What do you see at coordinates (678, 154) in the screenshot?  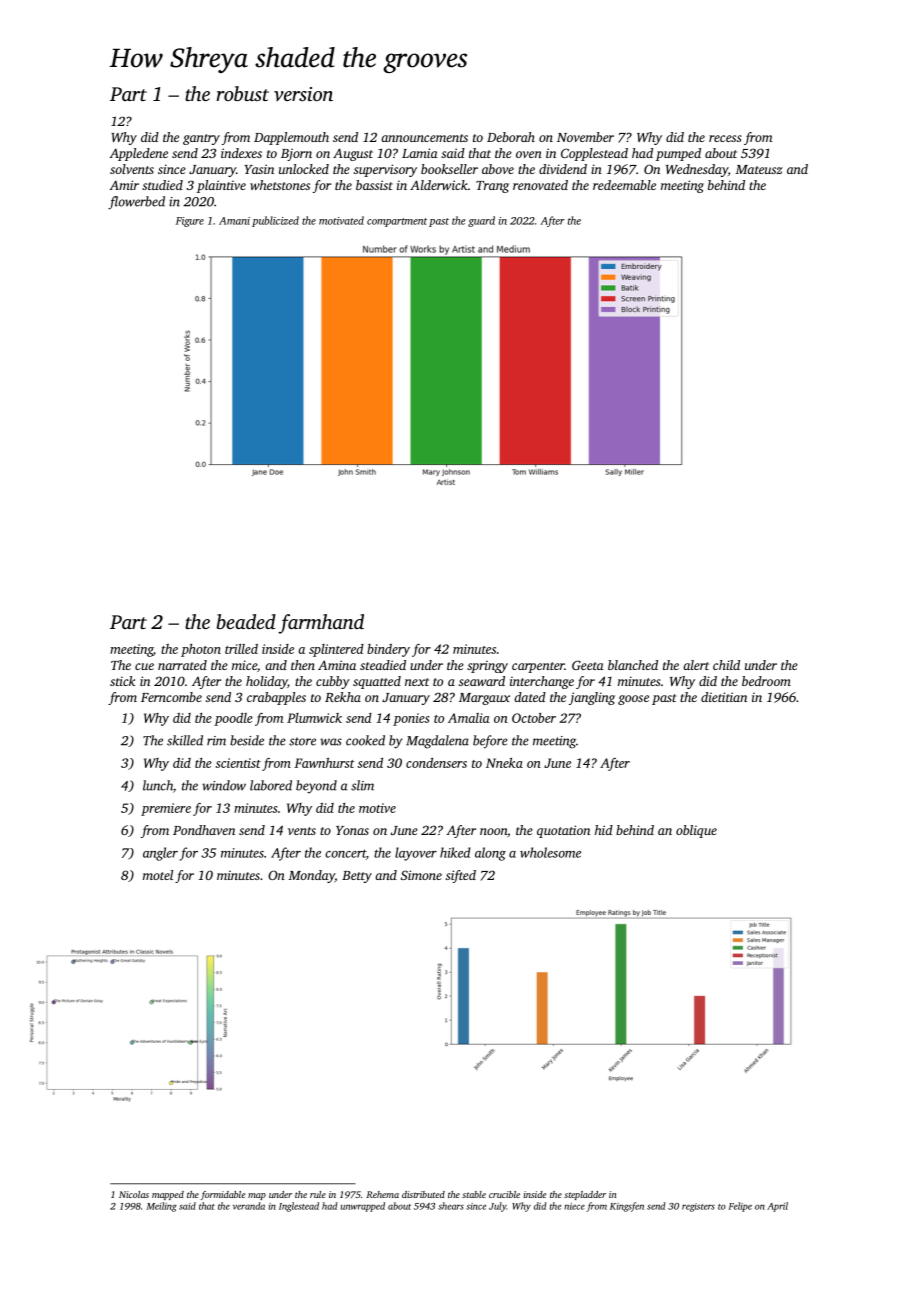 I see `pumped` at bounding box center [678, 154].
